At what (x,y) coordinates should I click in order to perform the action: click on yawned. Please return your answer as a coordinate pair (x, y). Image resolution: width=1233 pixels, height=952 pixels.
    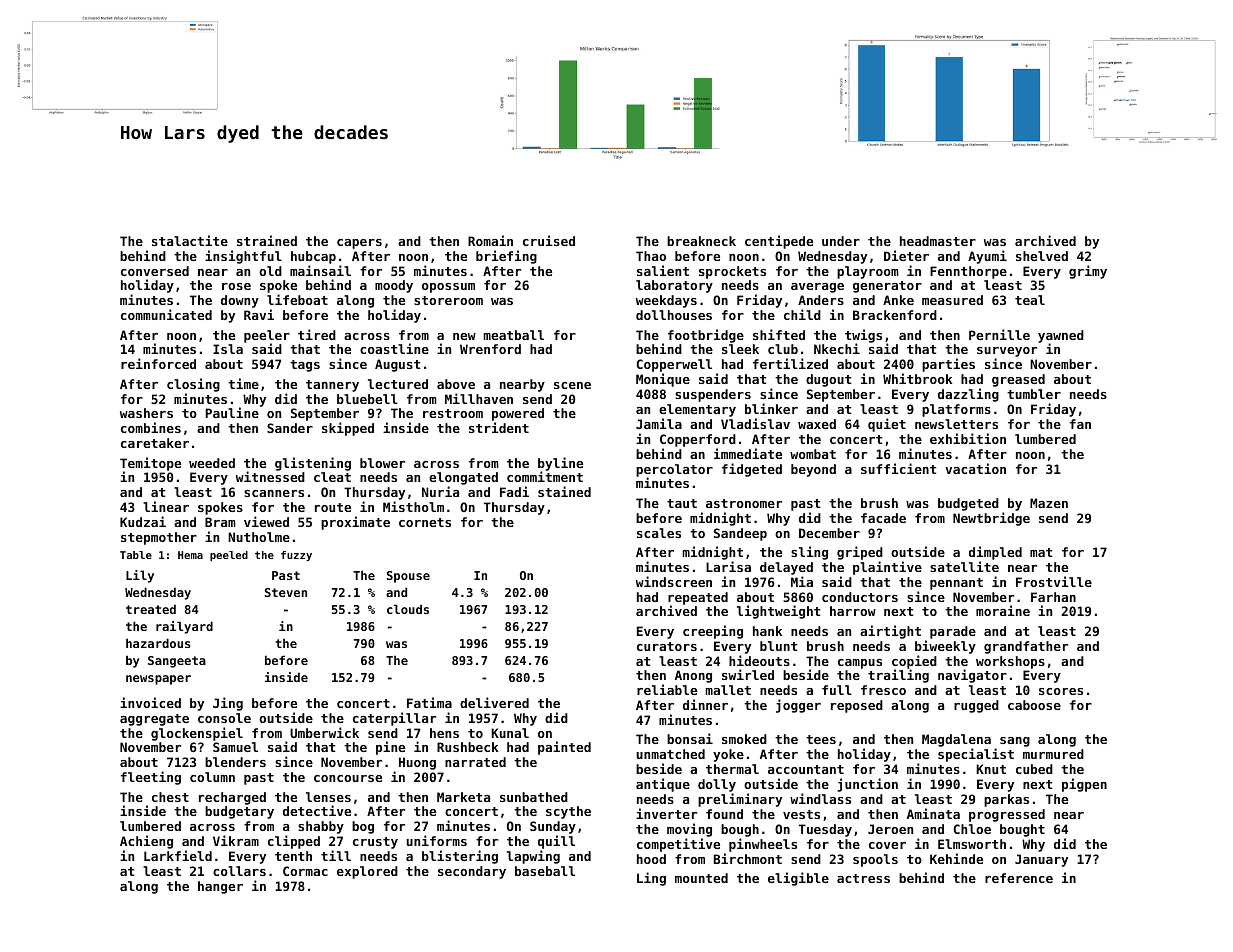
    Looking at the image, I should click on (1061, 337).
